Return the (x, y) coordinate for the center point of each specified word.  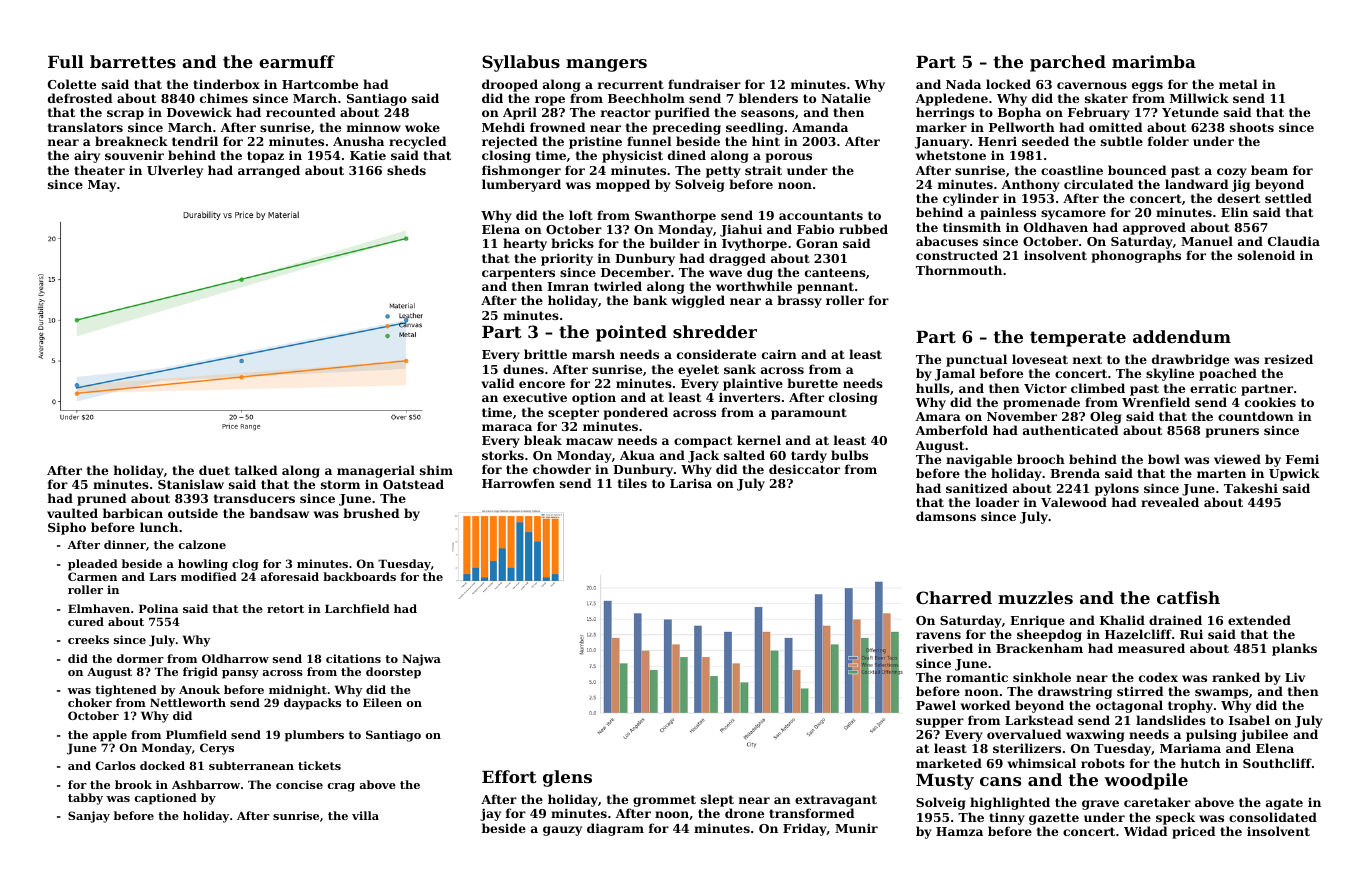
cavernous (1092, 85)
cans (1000, 781)
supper (940, 723)
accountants (821, 215)
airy (87, 156)
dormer (140, 658)
